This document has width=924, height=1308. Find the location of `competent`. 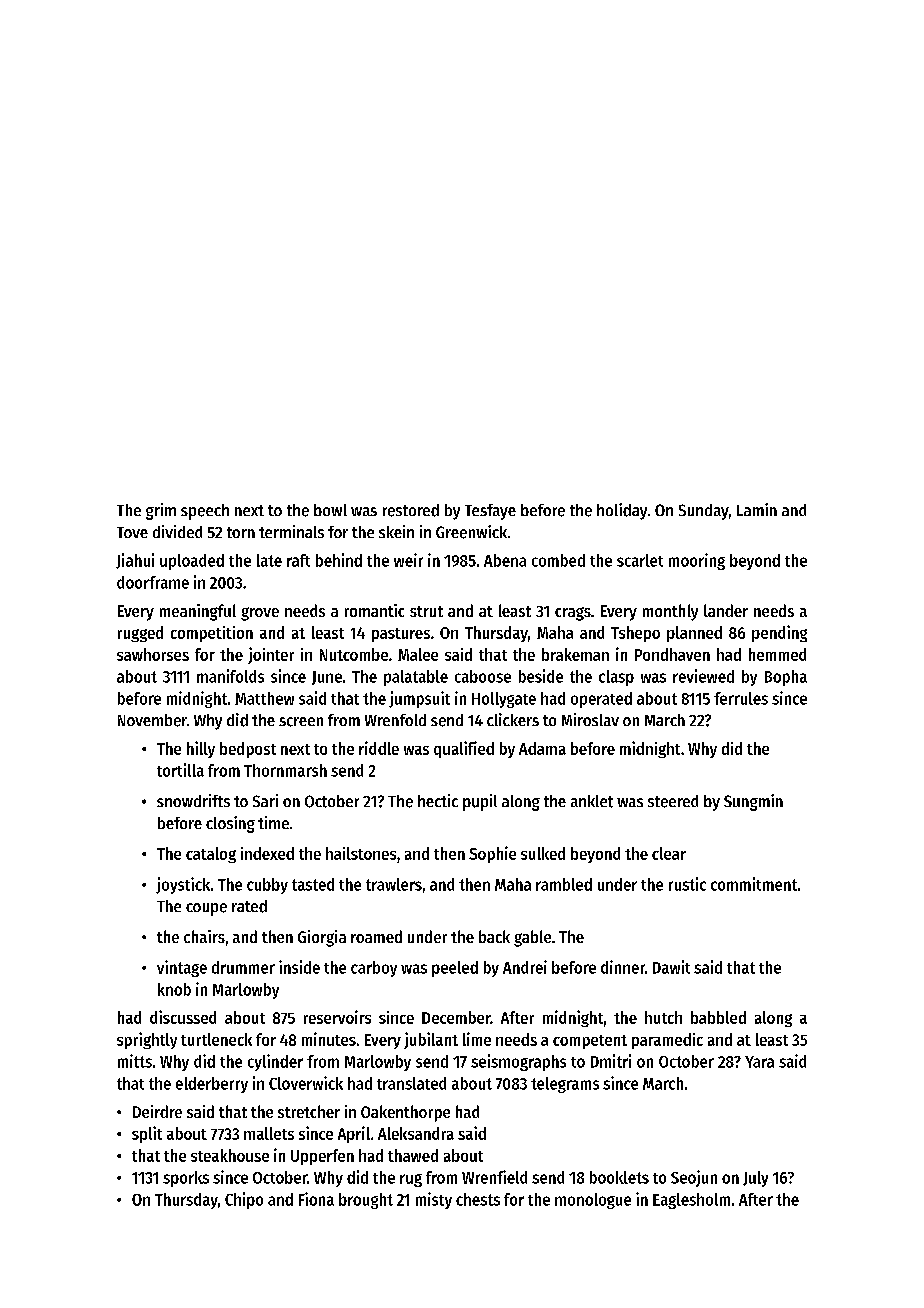

competent is located at coordinates (590, 1042).
